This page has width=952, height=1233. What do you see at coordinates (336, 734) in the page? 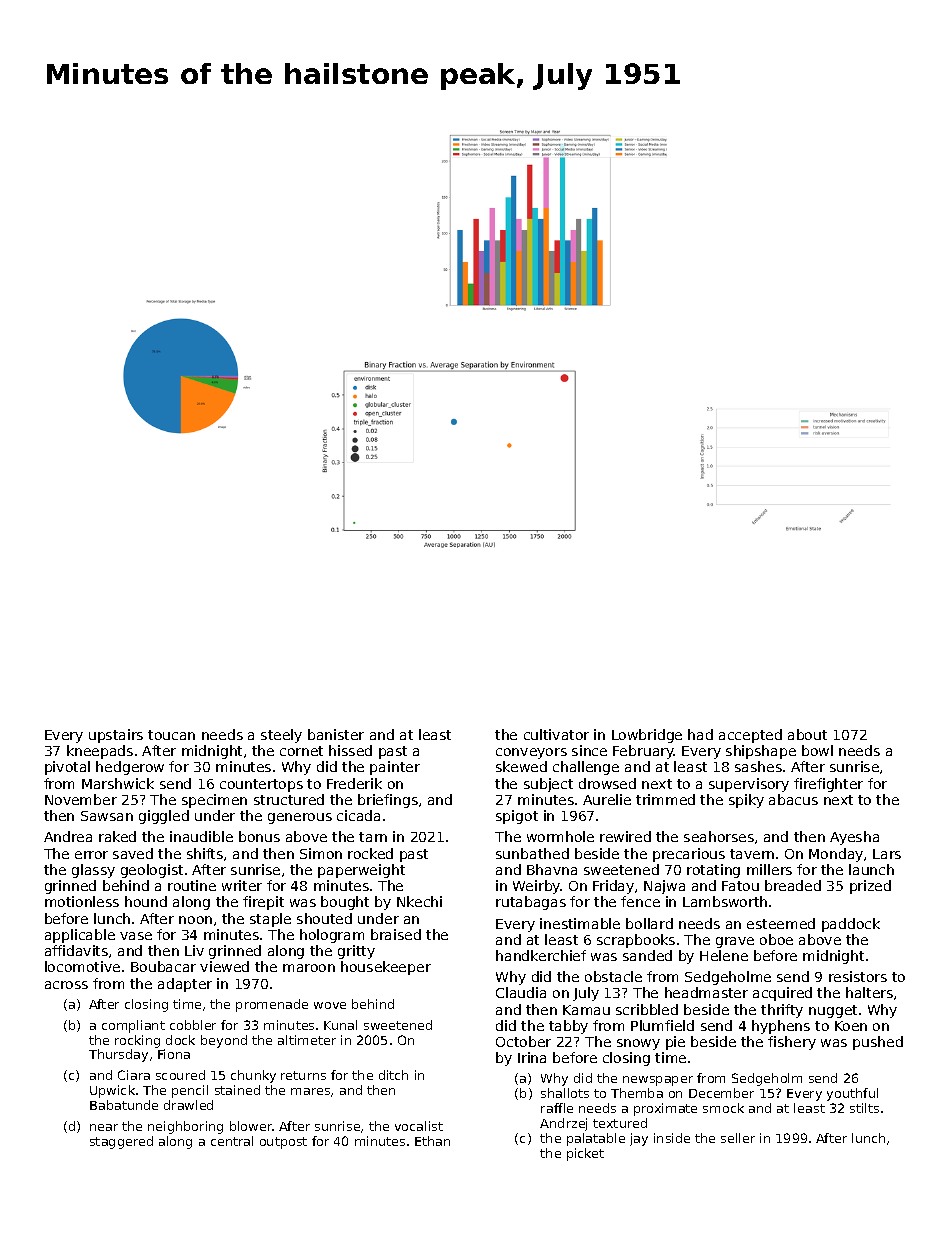
I see `banister` at bounding box center [336, 734].
